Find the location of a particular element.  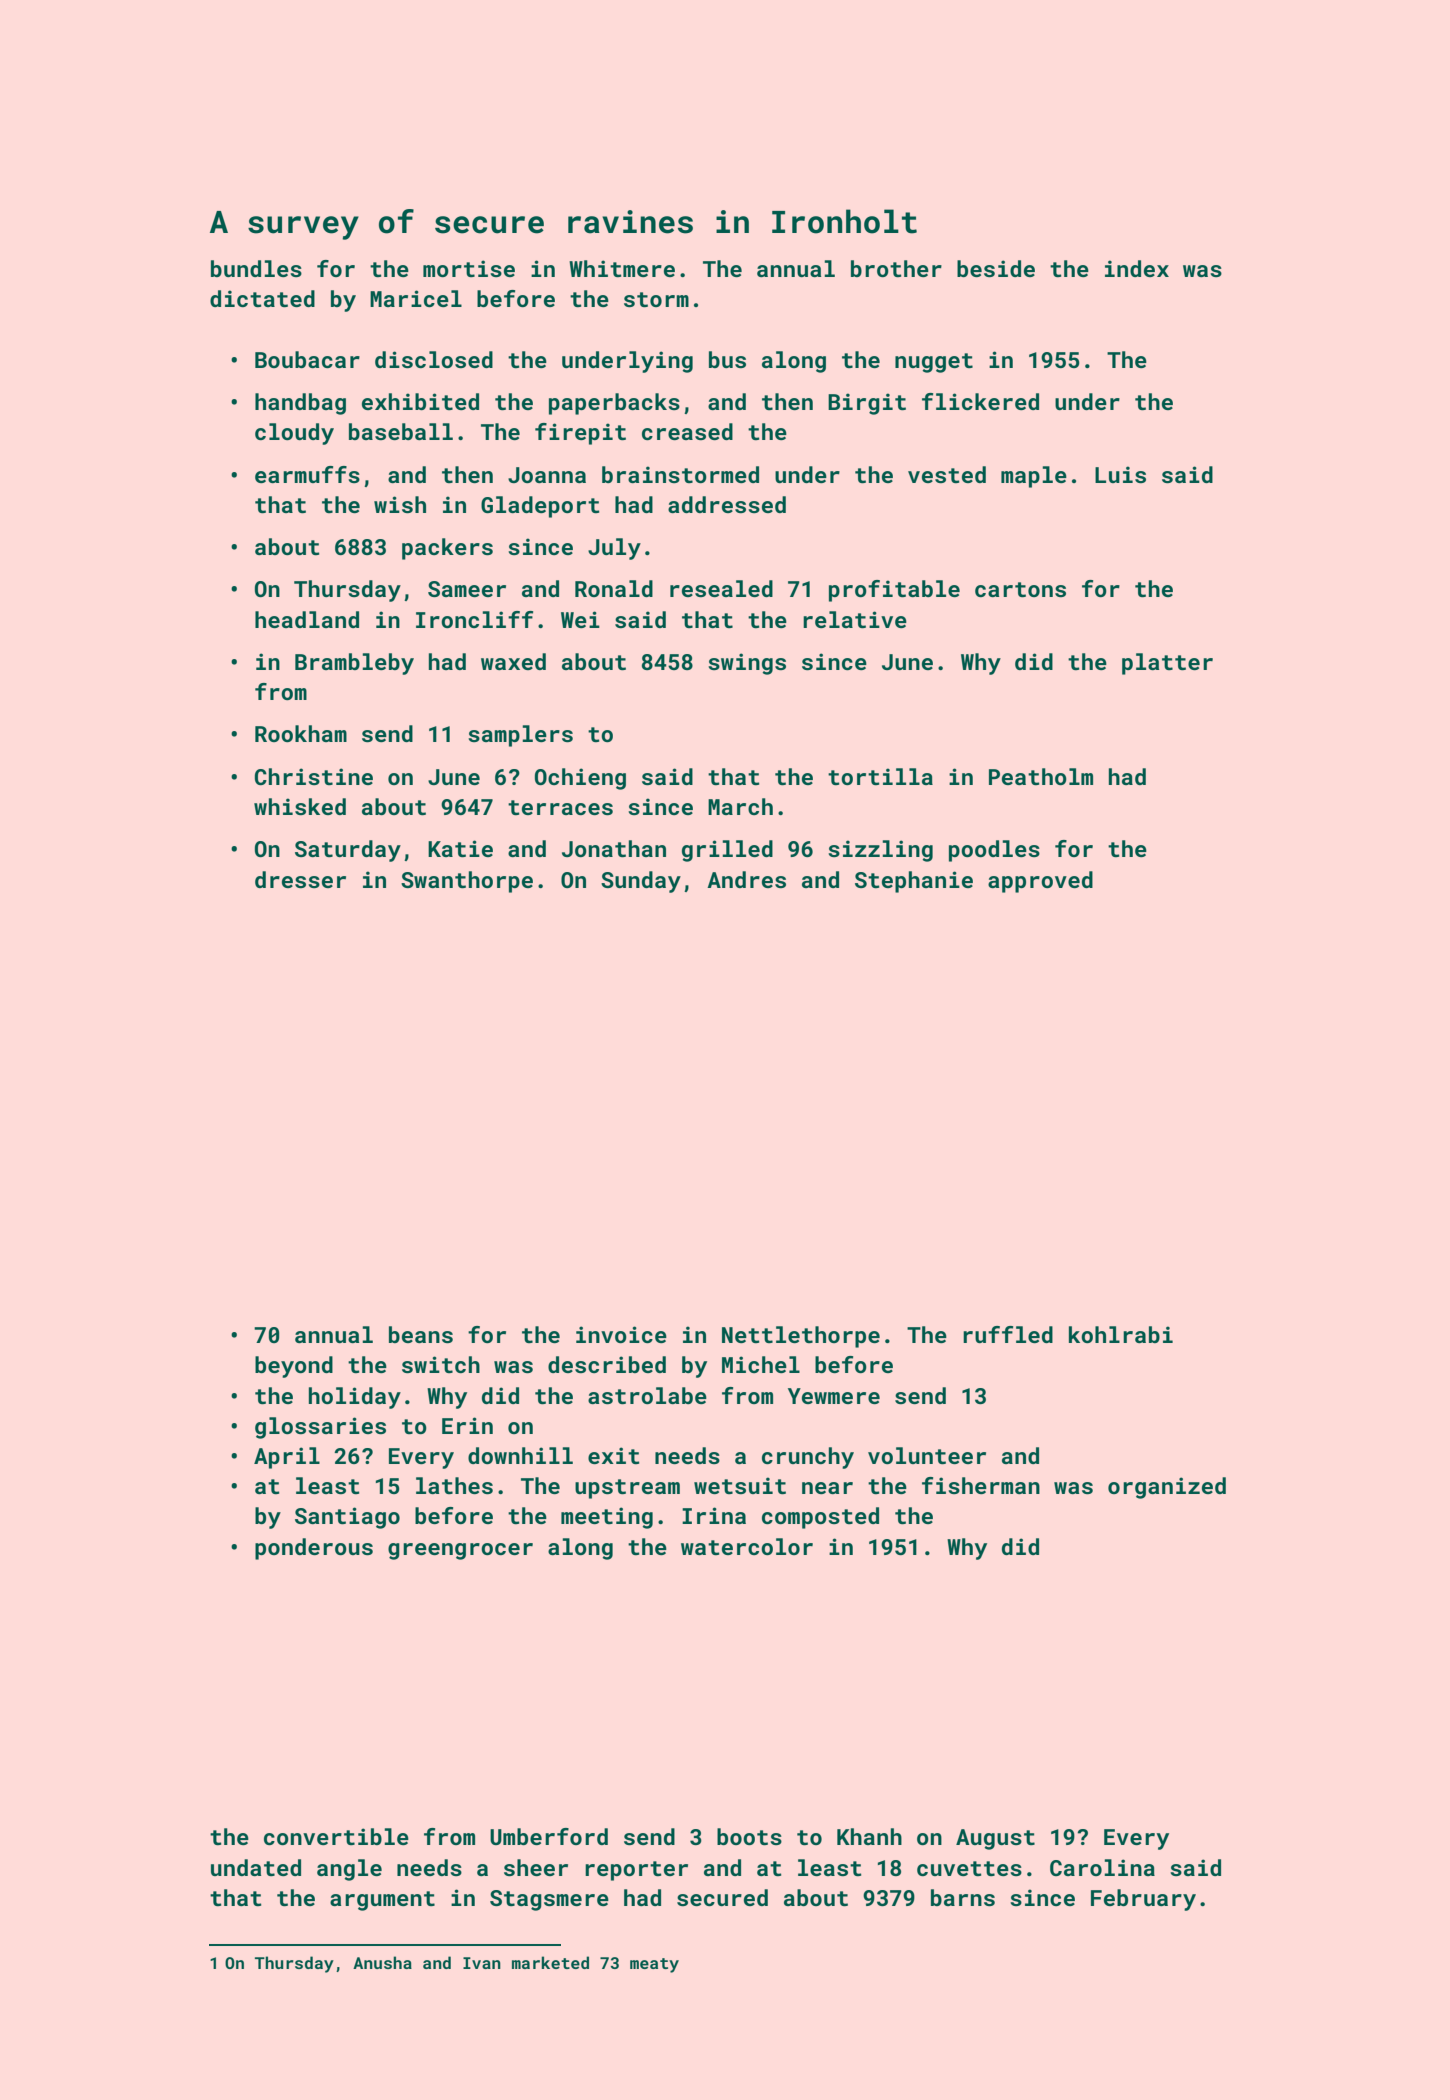

fisherman is located at coordinates (981, 1485).
